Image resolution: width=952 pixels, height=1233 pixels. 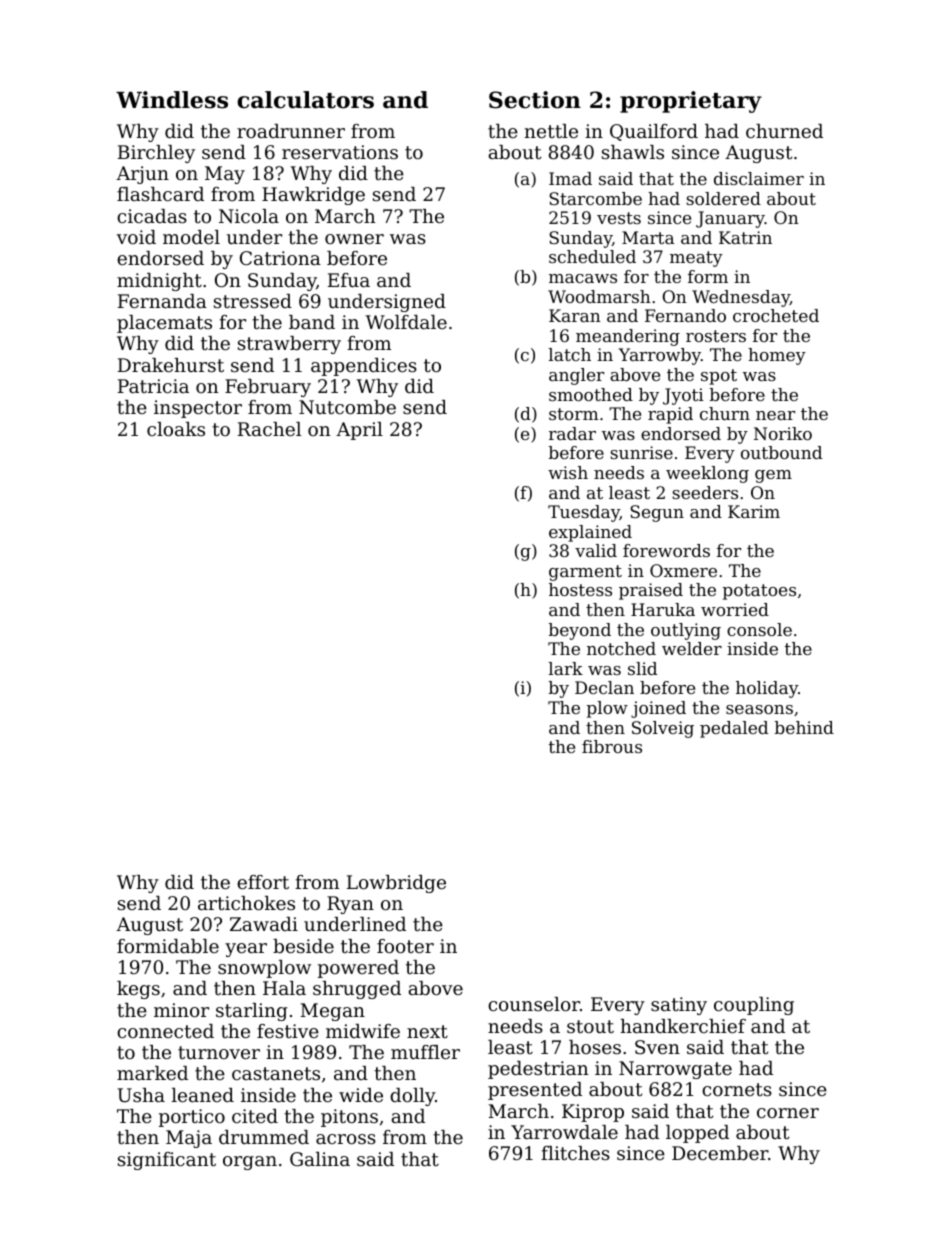 I want to click on explained, so click(x=590, y=533).
